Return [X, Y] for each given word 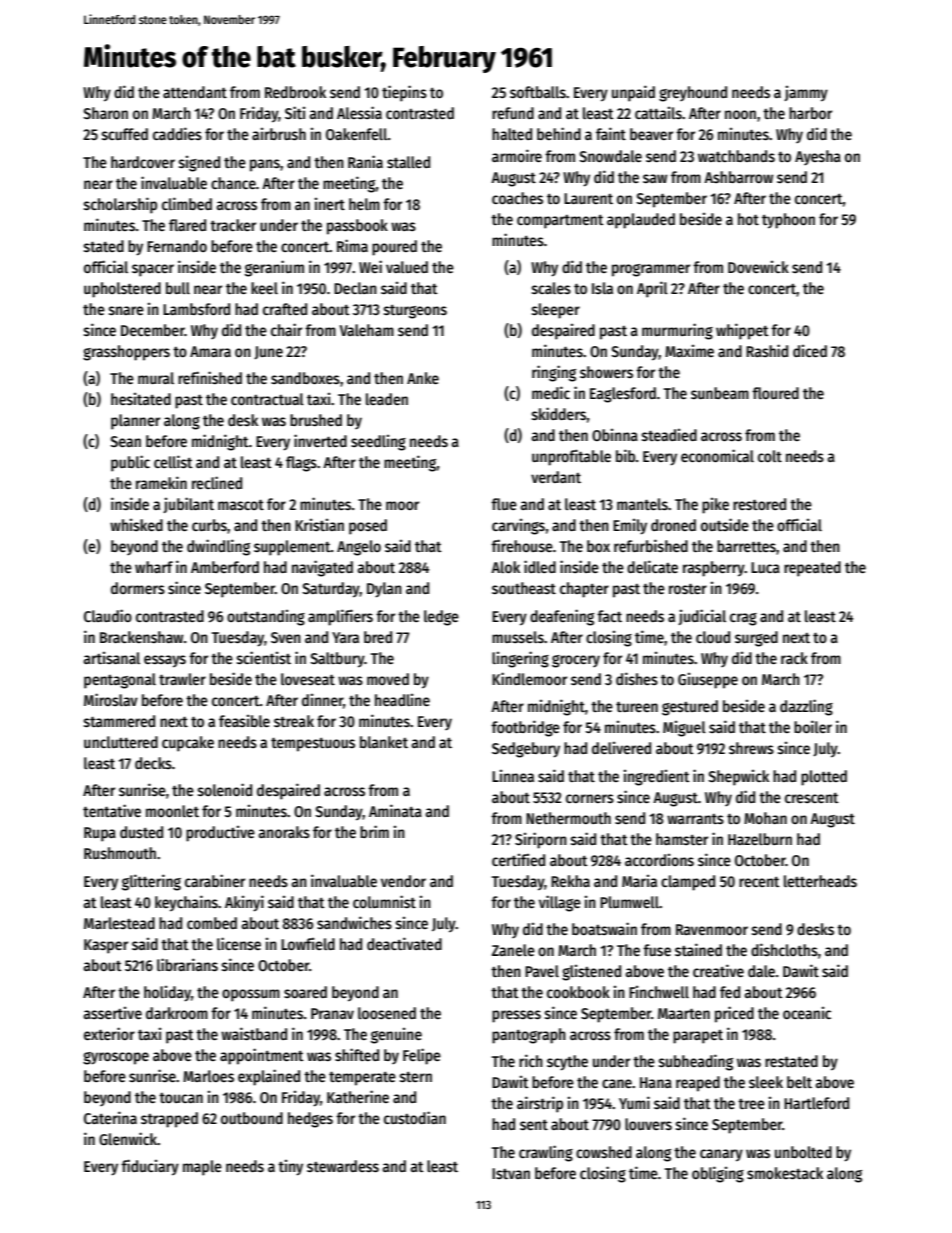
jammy [806, 93]
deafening [562, 617]
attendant [195, 92]
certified [518, 859]
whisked [136, 524]
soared [305, 992]
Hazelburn [760, 839]
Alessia [359, 113]
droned [673, 525]
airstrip [540, 1104]
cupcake [188, 744]
